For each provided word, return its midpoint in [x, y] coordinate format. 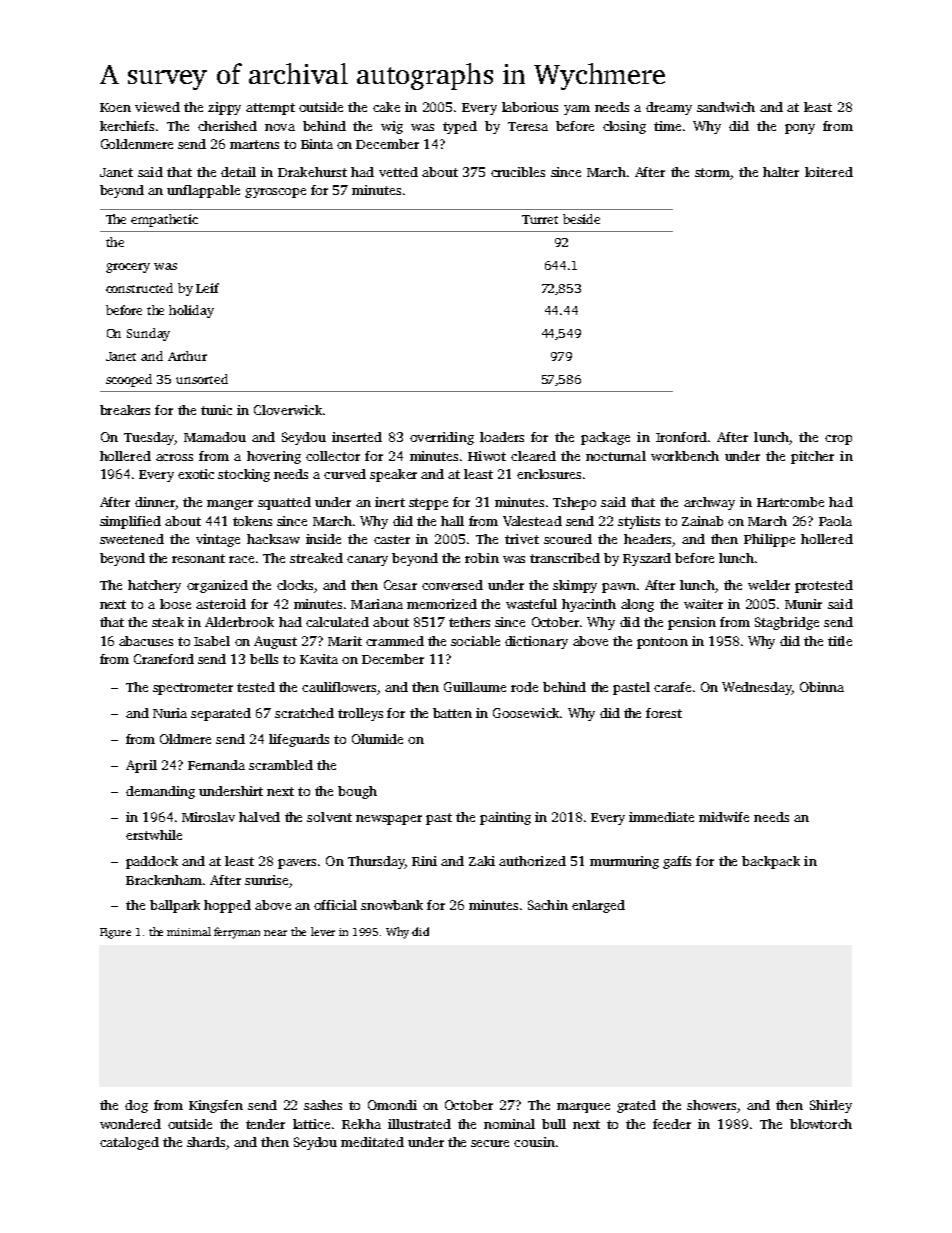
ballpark [175, 906]
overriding [442, 438]
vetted [398, 172]
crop [838, 440]
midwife [724, 817]
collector [333, 456]
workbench [685, 456]
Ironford [681, 437]
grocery [128, 268]
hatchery [154, 586]
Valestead [532, 521]
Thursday [376, 862]
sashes [323, 1105]
